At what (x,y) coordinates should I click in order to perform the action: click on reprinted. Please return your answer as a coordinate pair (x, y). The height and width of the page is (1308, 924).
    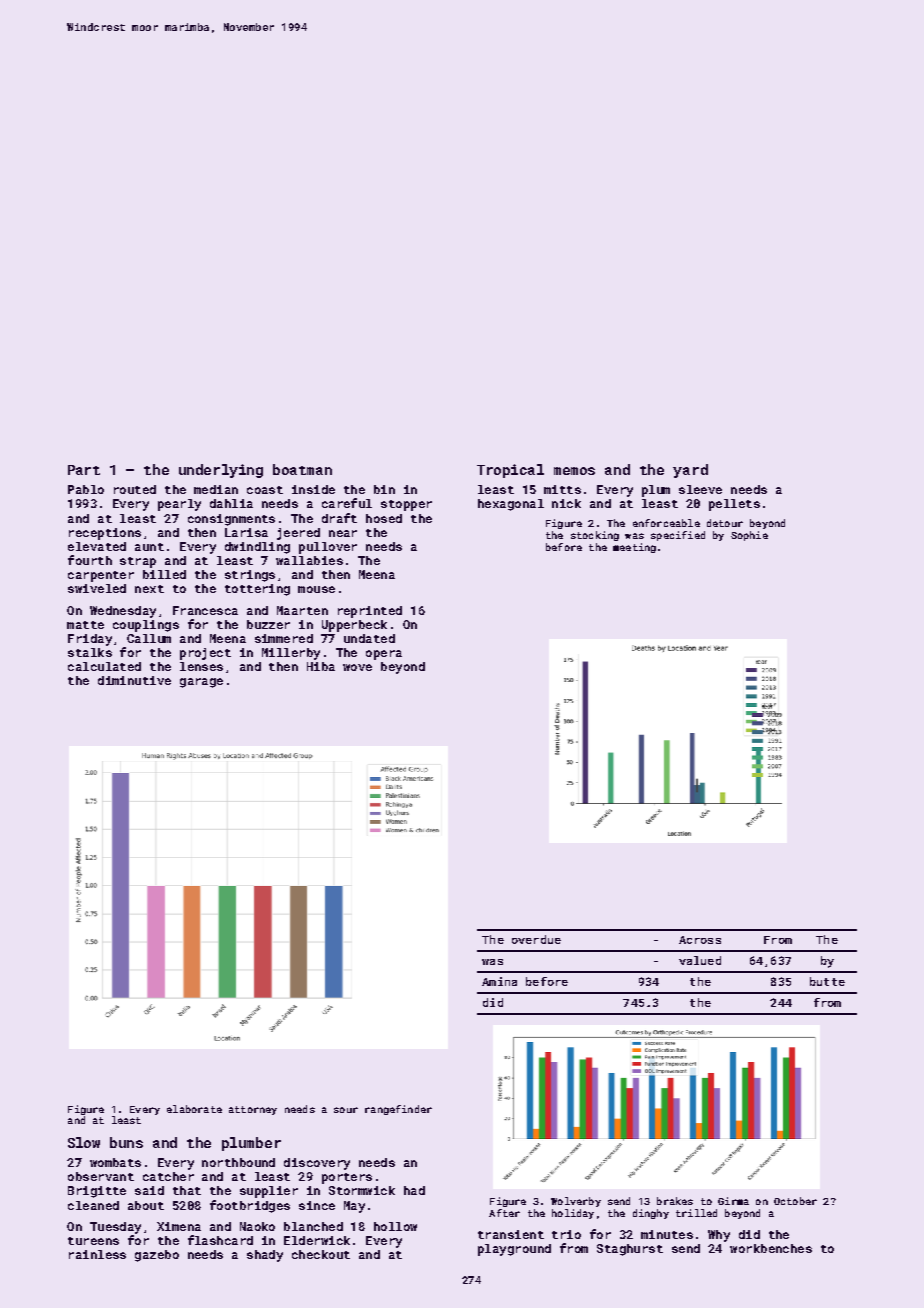
    Looking at the image, I should click on (370, 612).
